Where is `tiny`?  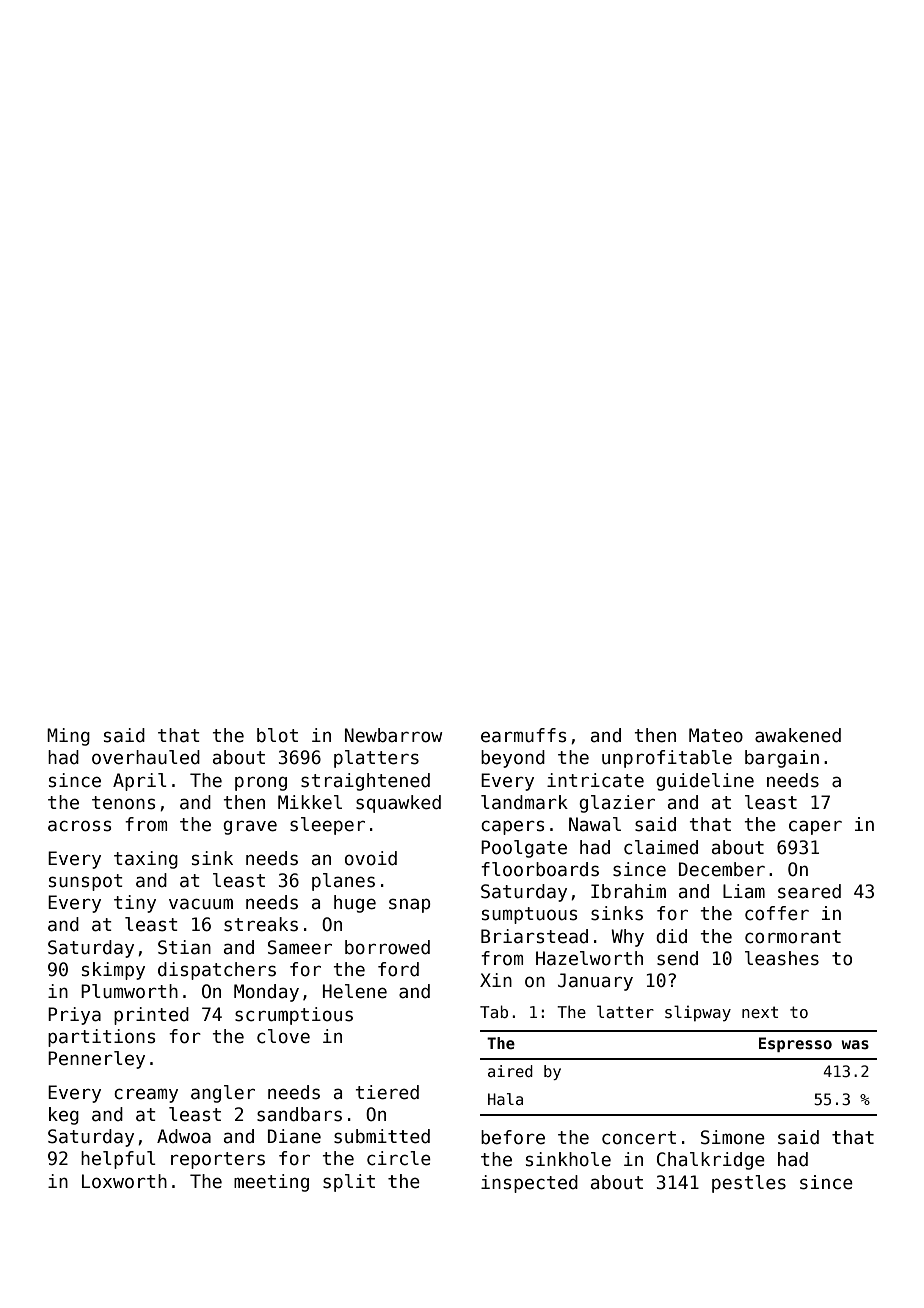 tiny is located at coordinates (135, 904).
